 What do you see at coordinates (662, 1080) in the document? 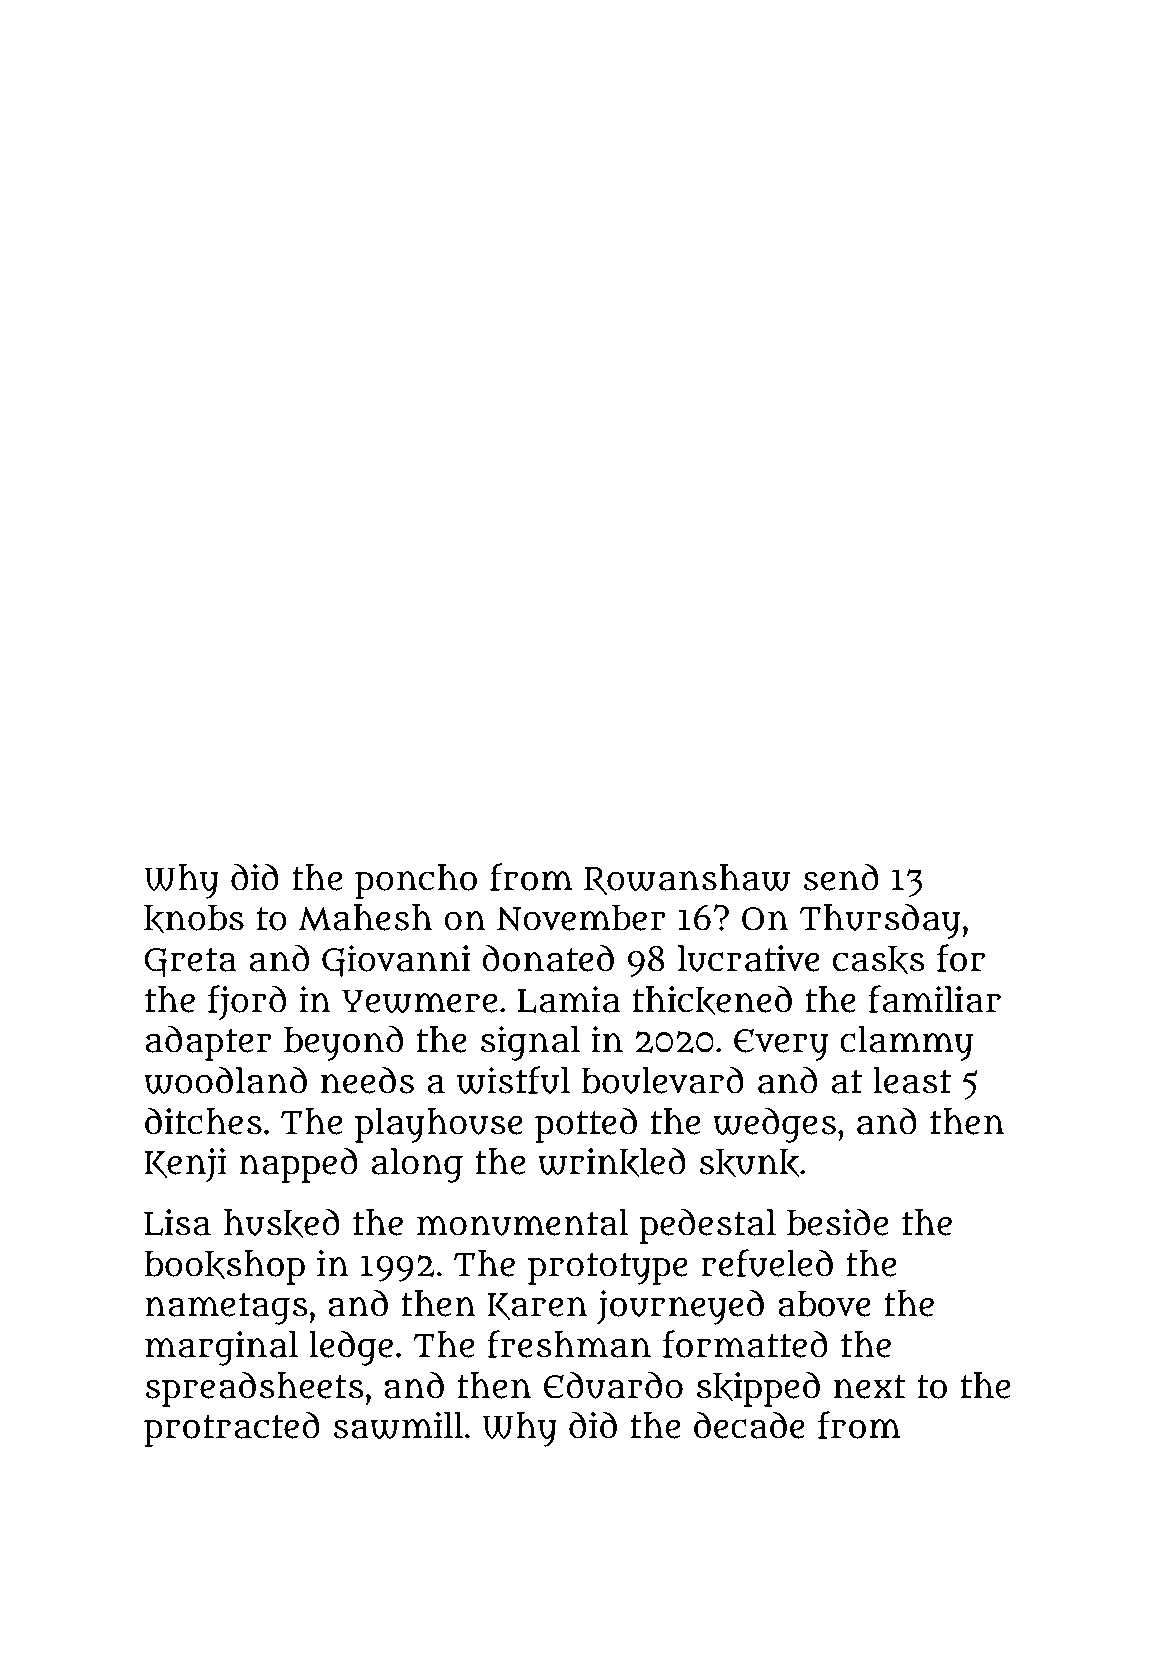
I see `boulevard` at bounding box center [662, 1080].
